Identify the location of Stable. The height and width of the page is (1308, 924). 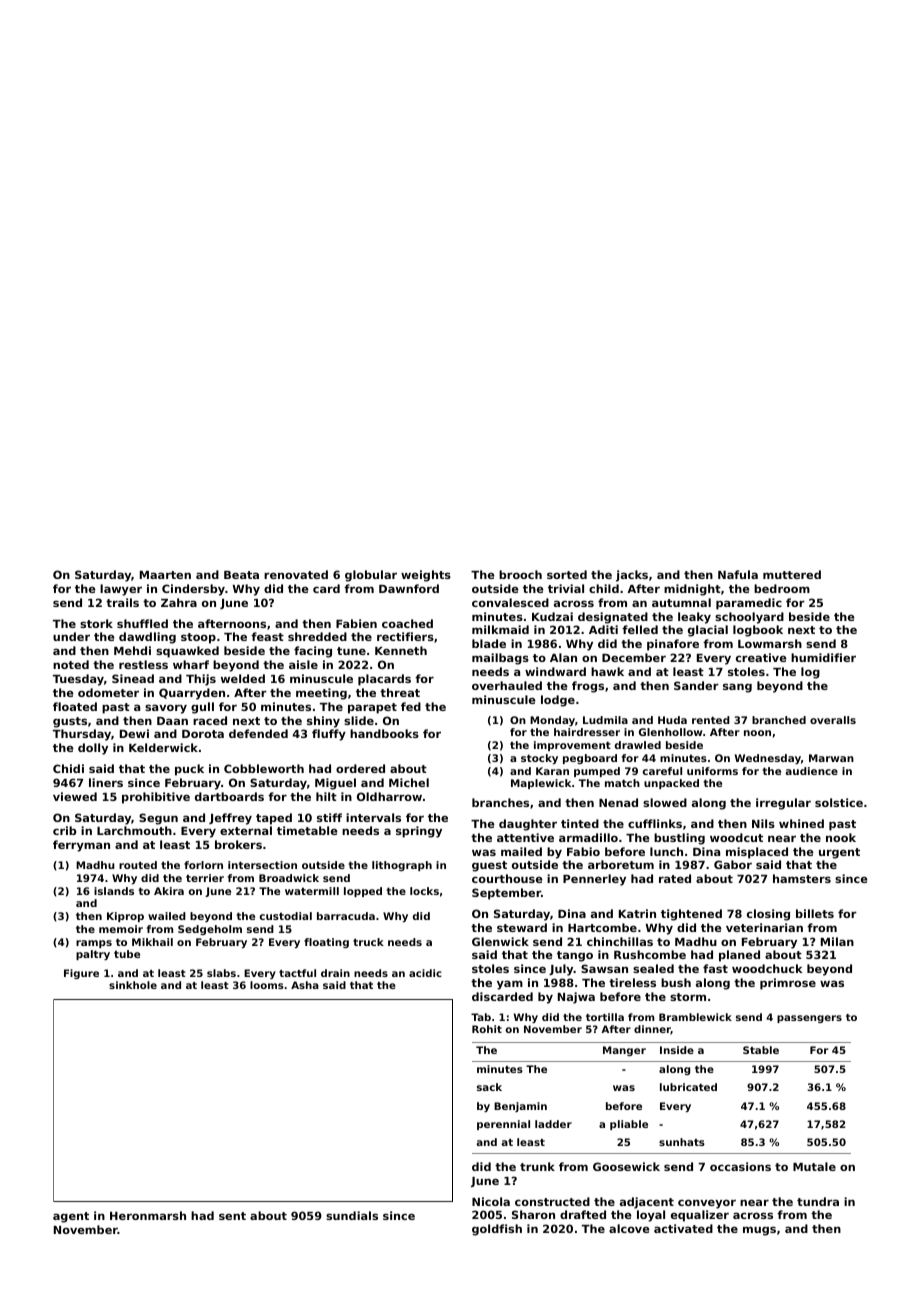
(761, 1050).
